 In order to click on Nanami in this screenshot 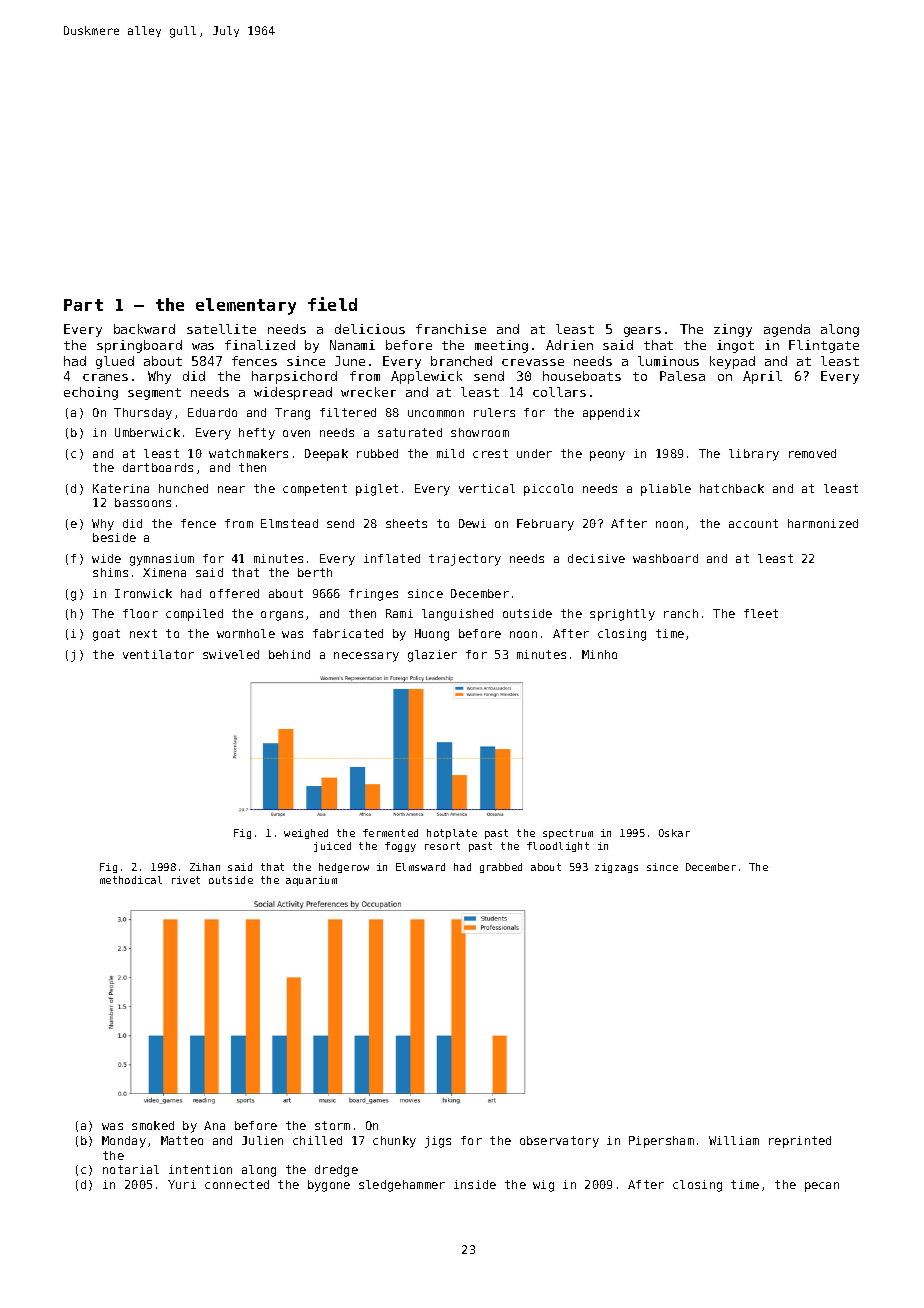, I will do `click(352, 345)`.
